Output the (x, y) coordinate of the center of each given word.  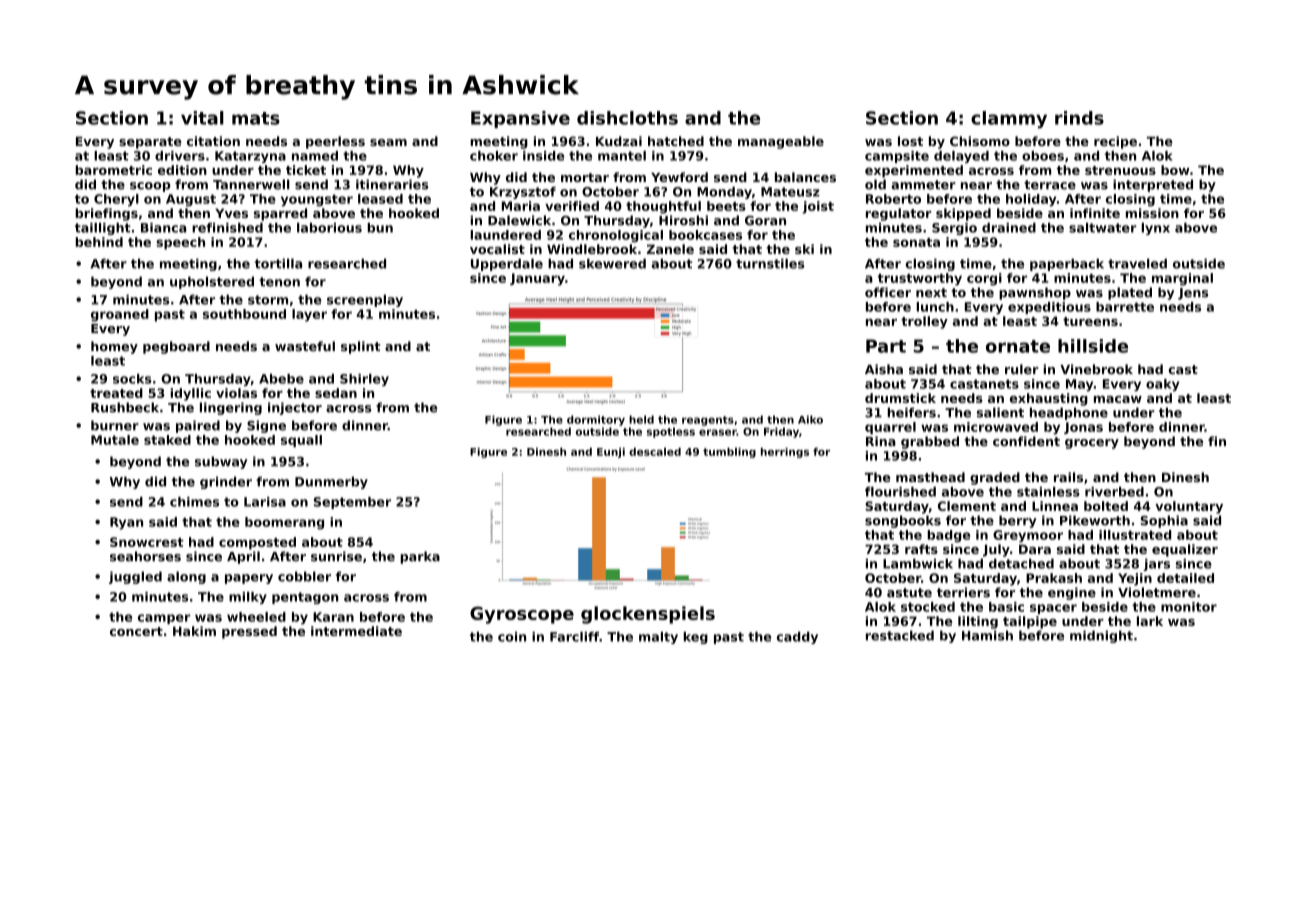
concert (136, 631)
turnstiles (770, 263)
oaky (1162, 385)
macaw (1118, 399)
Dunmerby (331, 482)
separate (150, 143)
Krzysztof (523, 193)
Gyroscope (522, 615)
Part (886, 346)
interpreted (1153, 185)
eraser (718, 432)
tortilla (278, 263)
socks (132, 379)
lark (1150, 621)
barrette (1125, 307)
